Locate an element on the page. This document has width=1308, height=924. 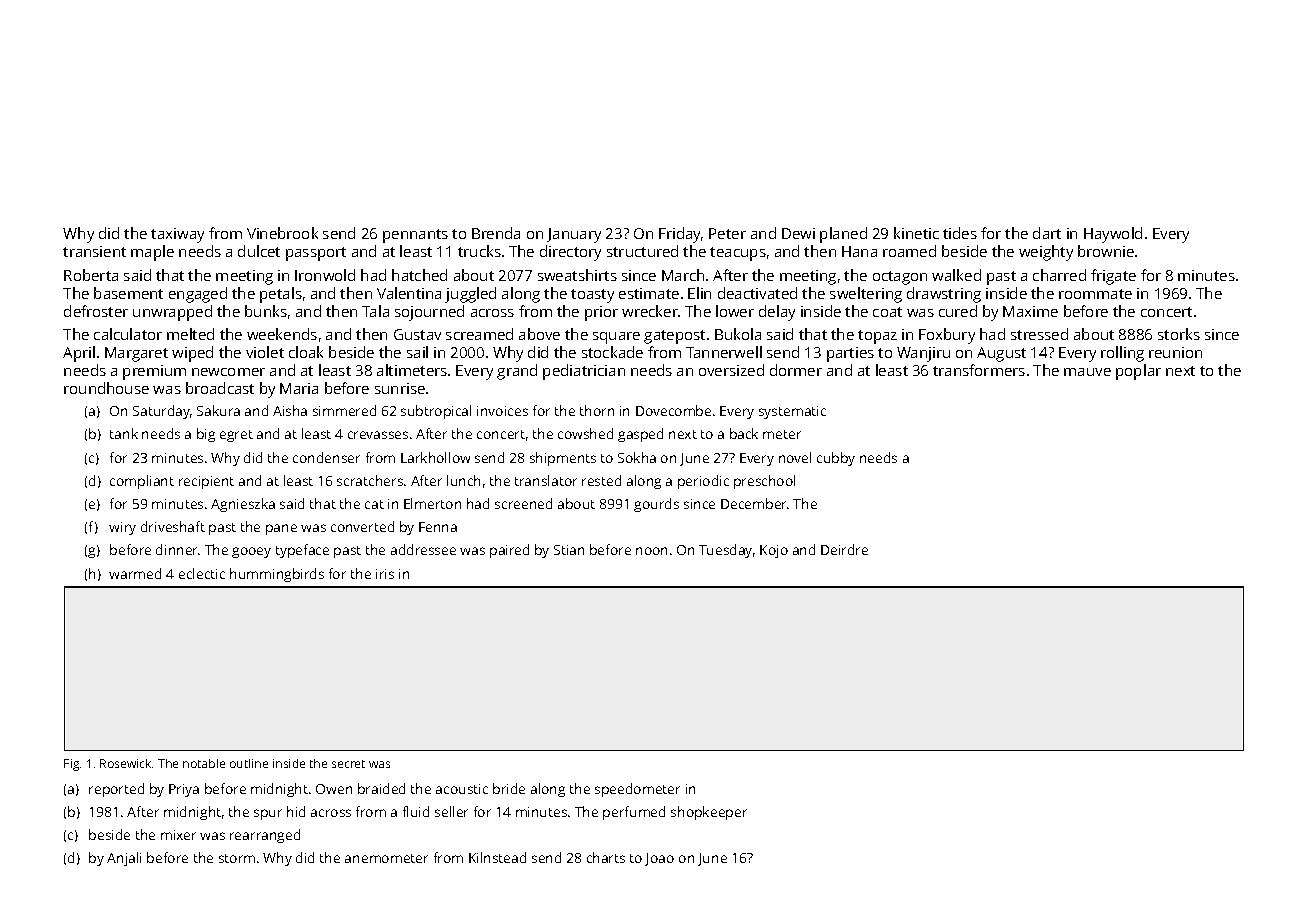
secret is located at coordinates (348, 764).
